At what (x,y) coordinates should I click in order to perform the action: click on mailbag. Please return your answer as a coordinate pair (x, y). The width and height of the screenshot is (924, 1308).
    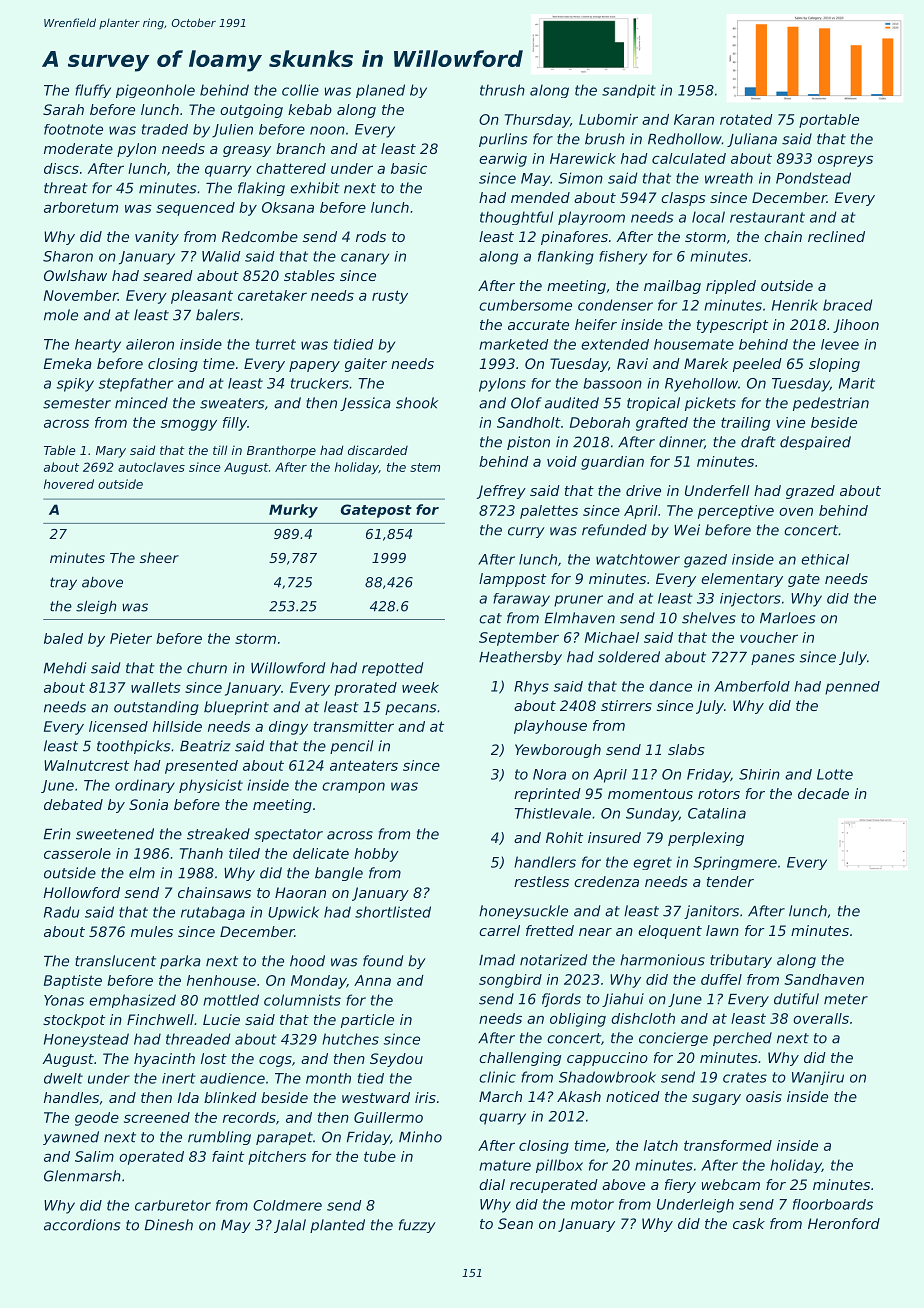
    Looking at the image, I should click on (672, 287).
